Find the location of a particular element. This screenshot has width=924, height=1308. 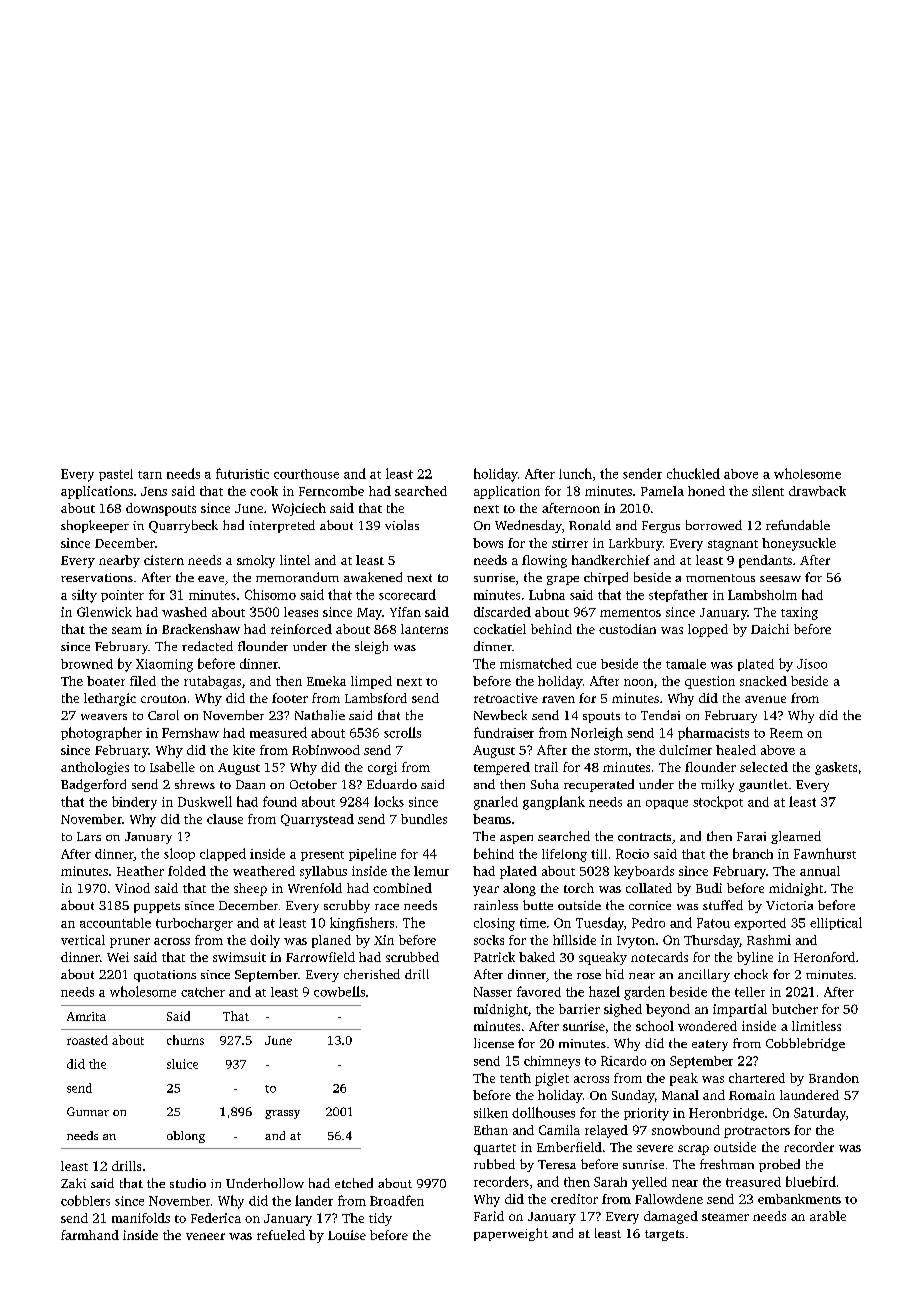

lunch is located at coordinates (575, 473).
